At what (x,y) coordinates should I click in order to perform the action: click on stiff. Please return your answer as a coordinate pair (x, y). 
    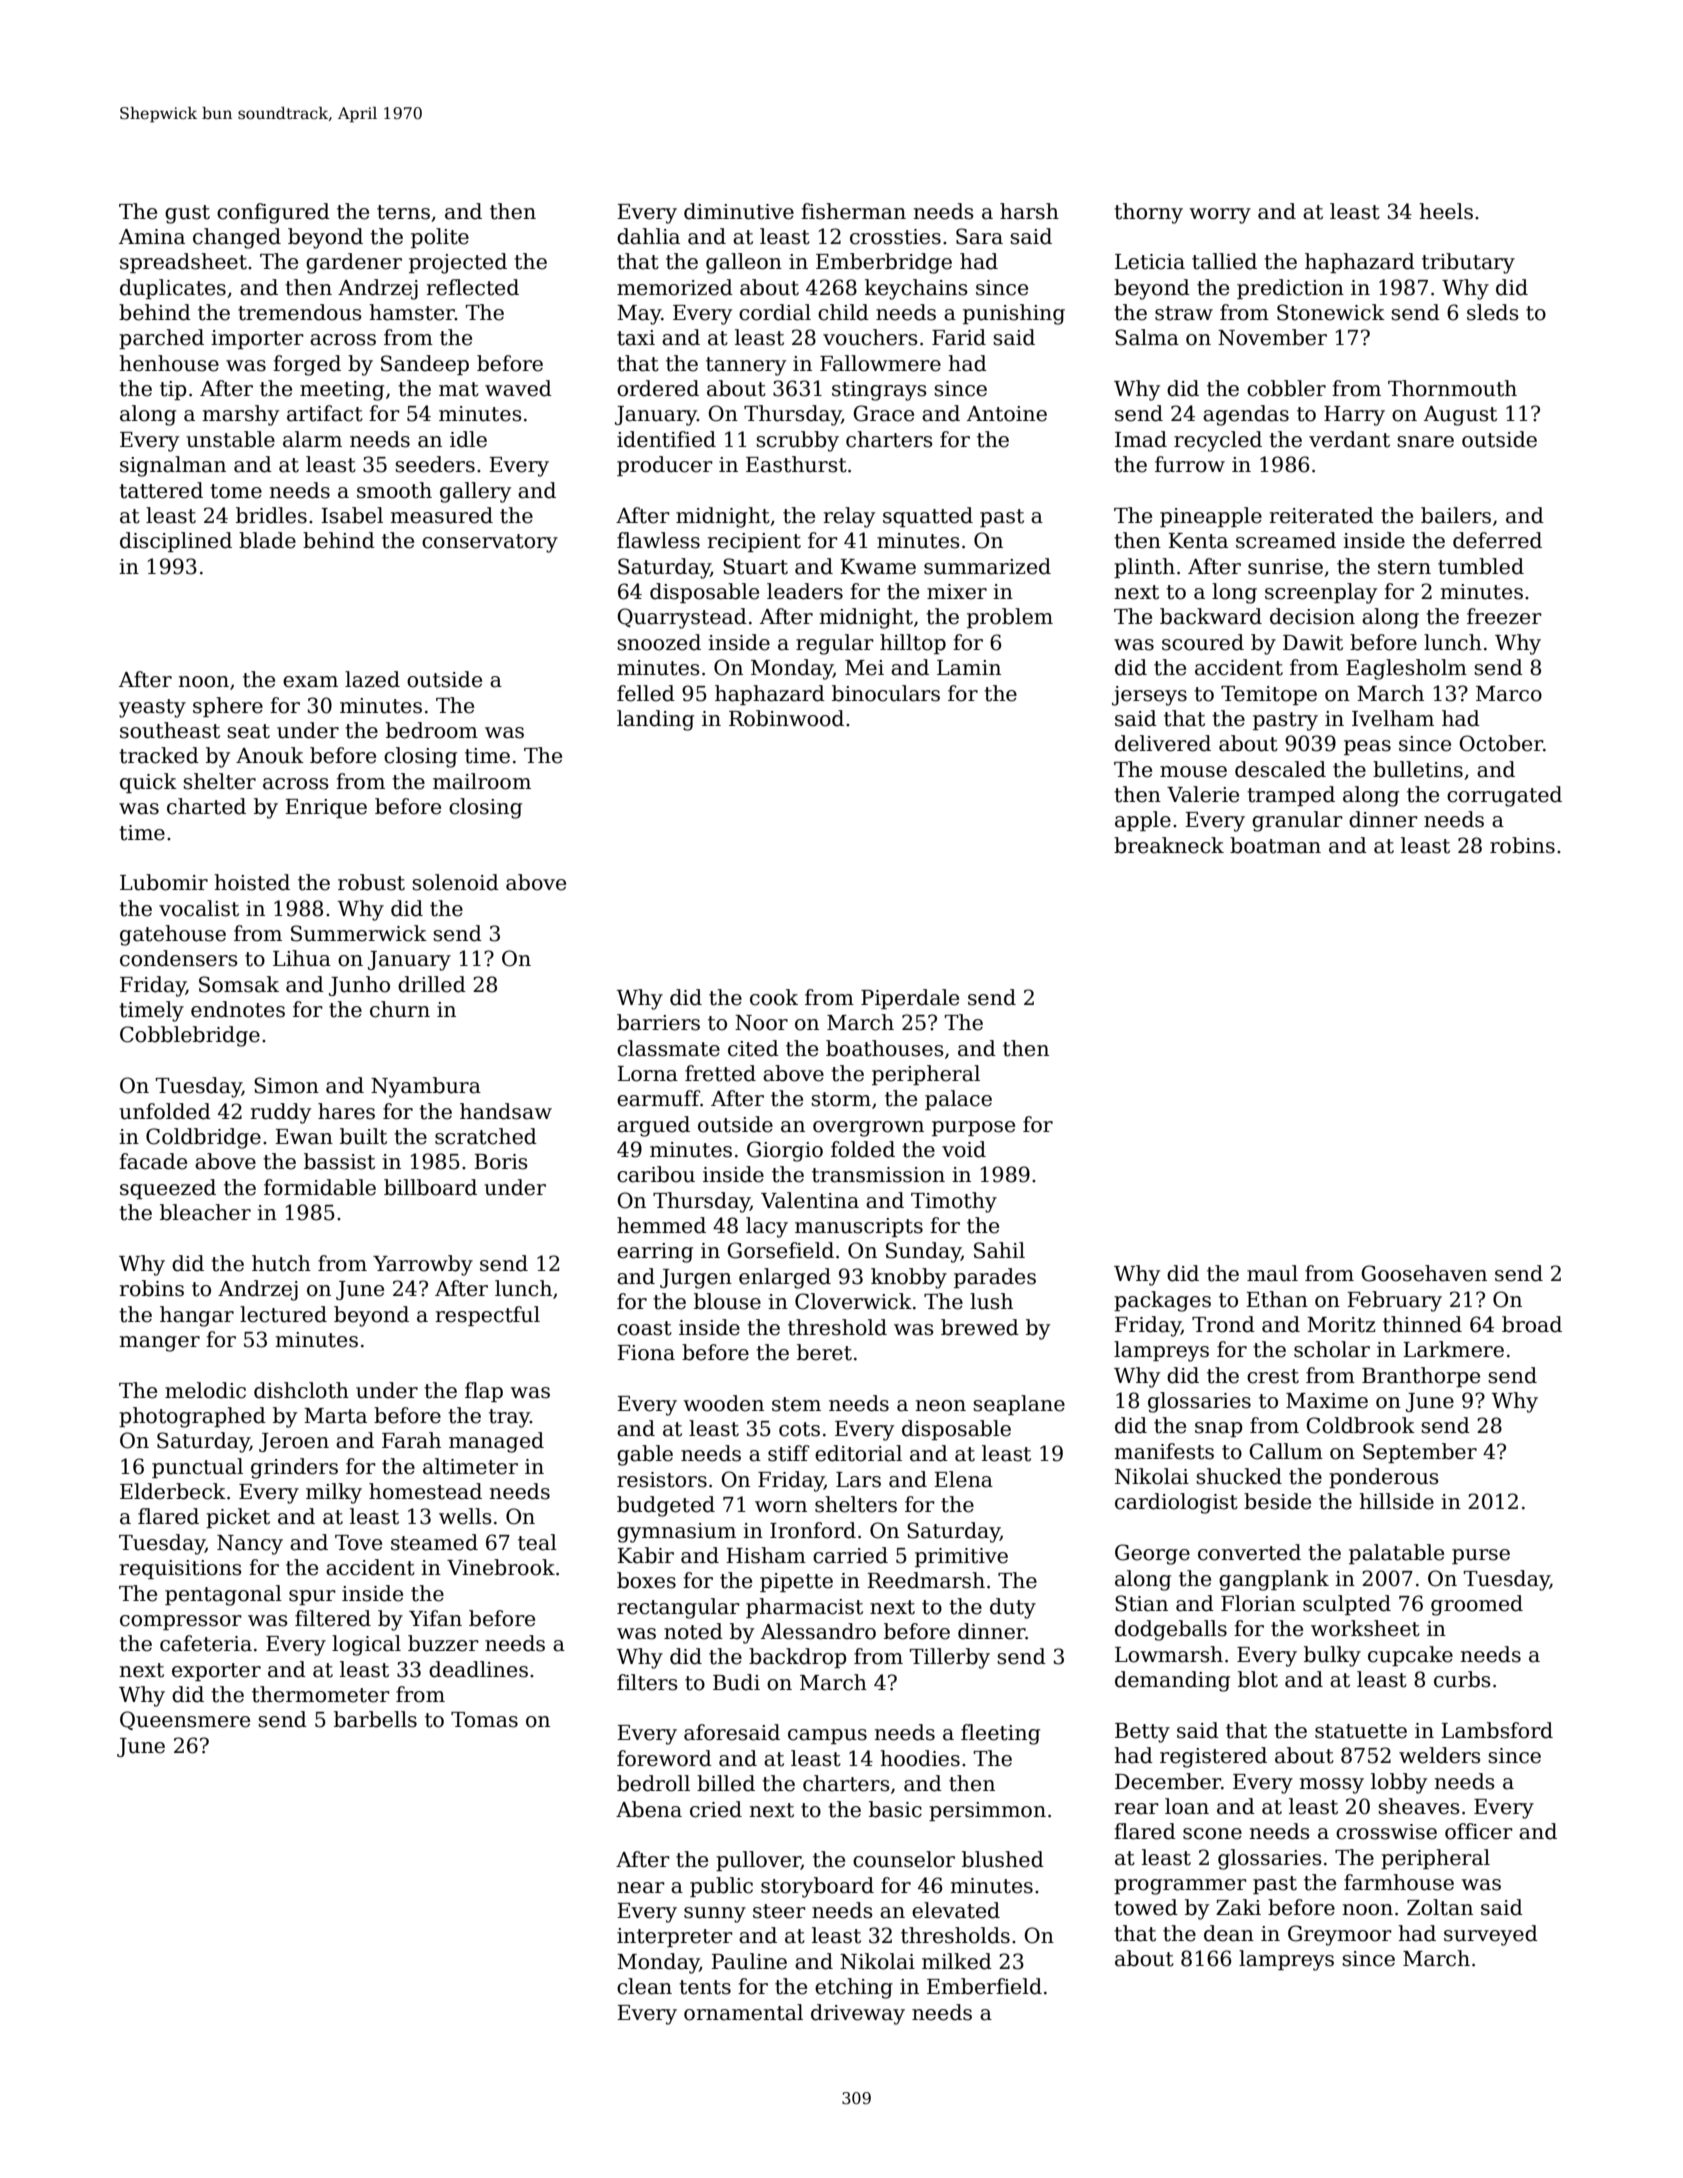
    Looking at the image, I should click on (789, 1453).
